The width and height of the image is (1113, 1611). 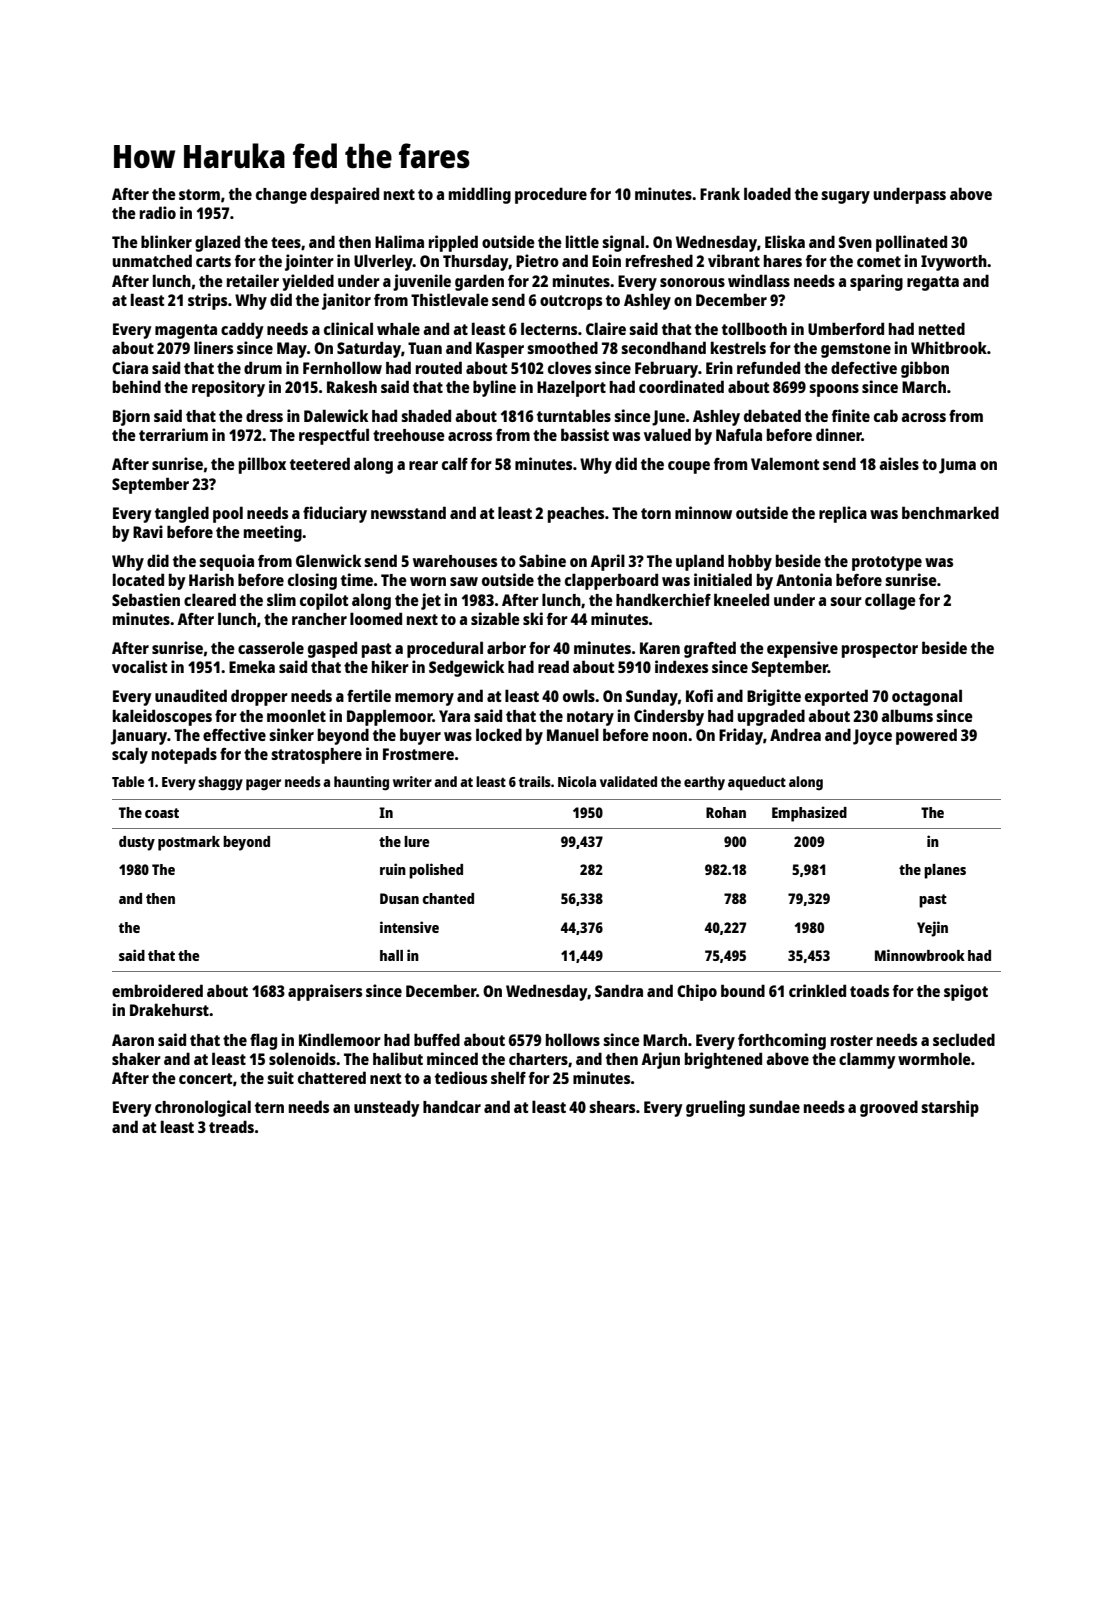 What do you see at coordinates (137, 843) in the image?
I see `dusty` at bounding box center [137, 843].
